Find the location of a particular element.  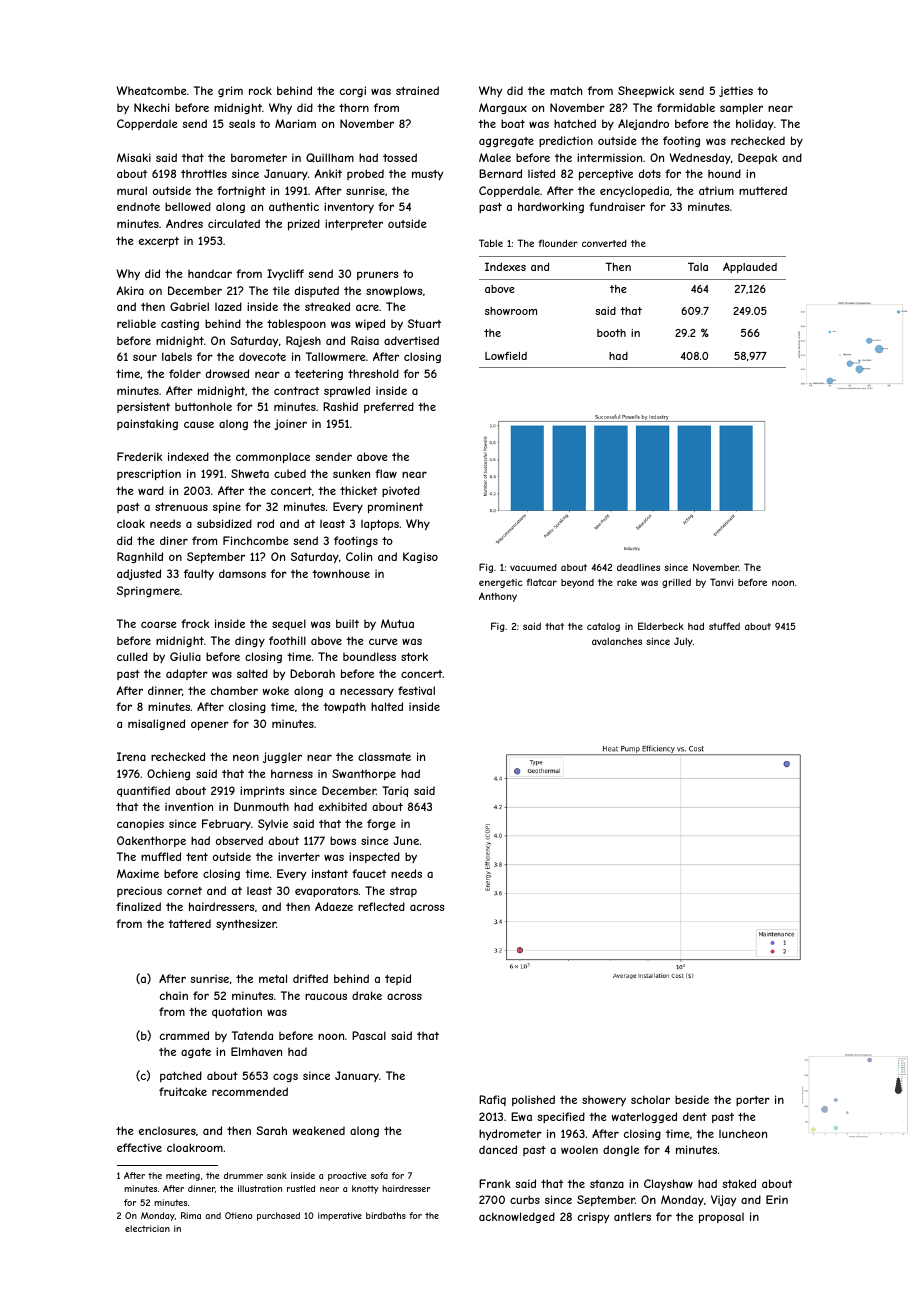

stuffed is located at coordinates (724, 626).
